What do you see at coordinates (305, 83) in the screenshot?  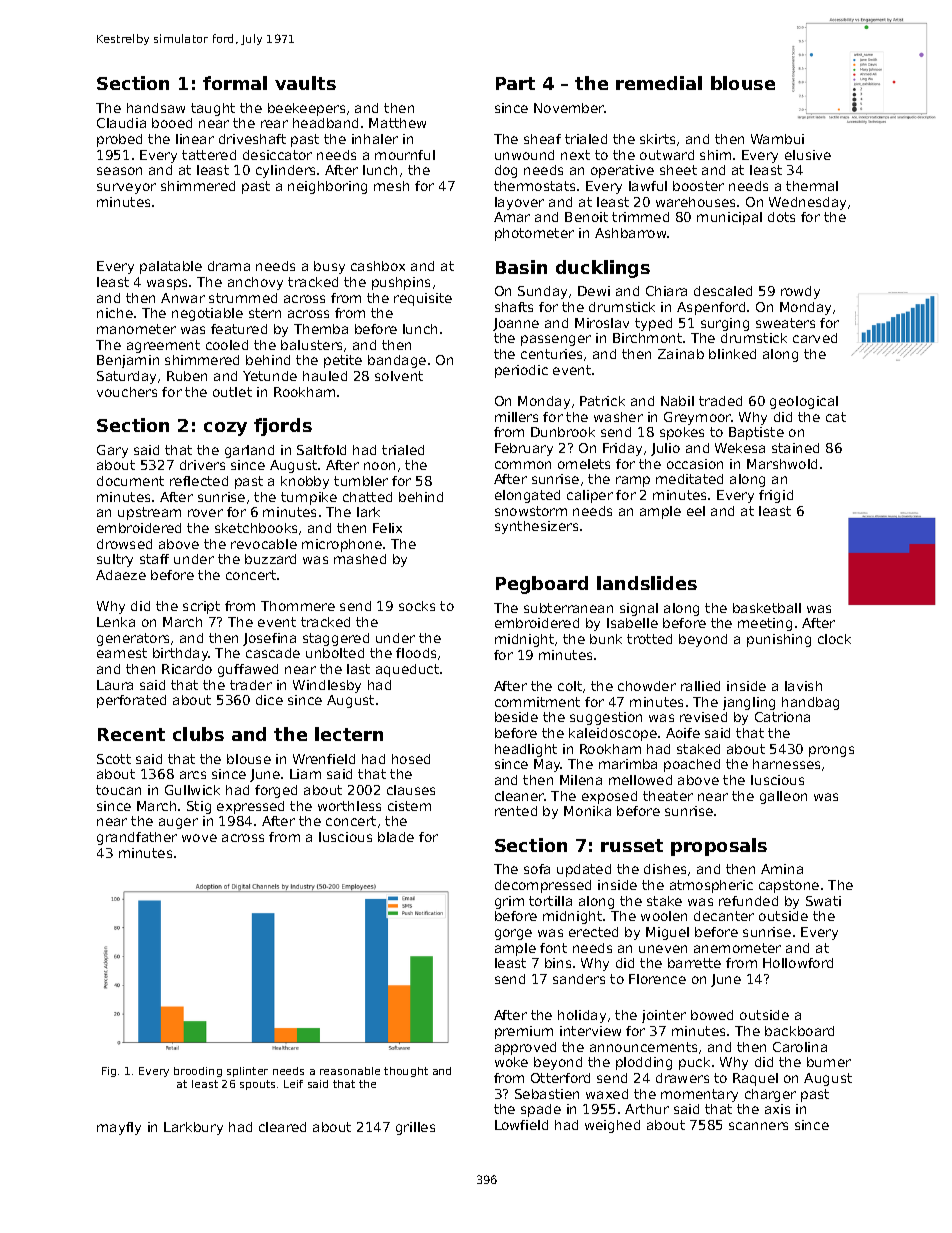 I see `vaults` at bounding box center [305, 83].
